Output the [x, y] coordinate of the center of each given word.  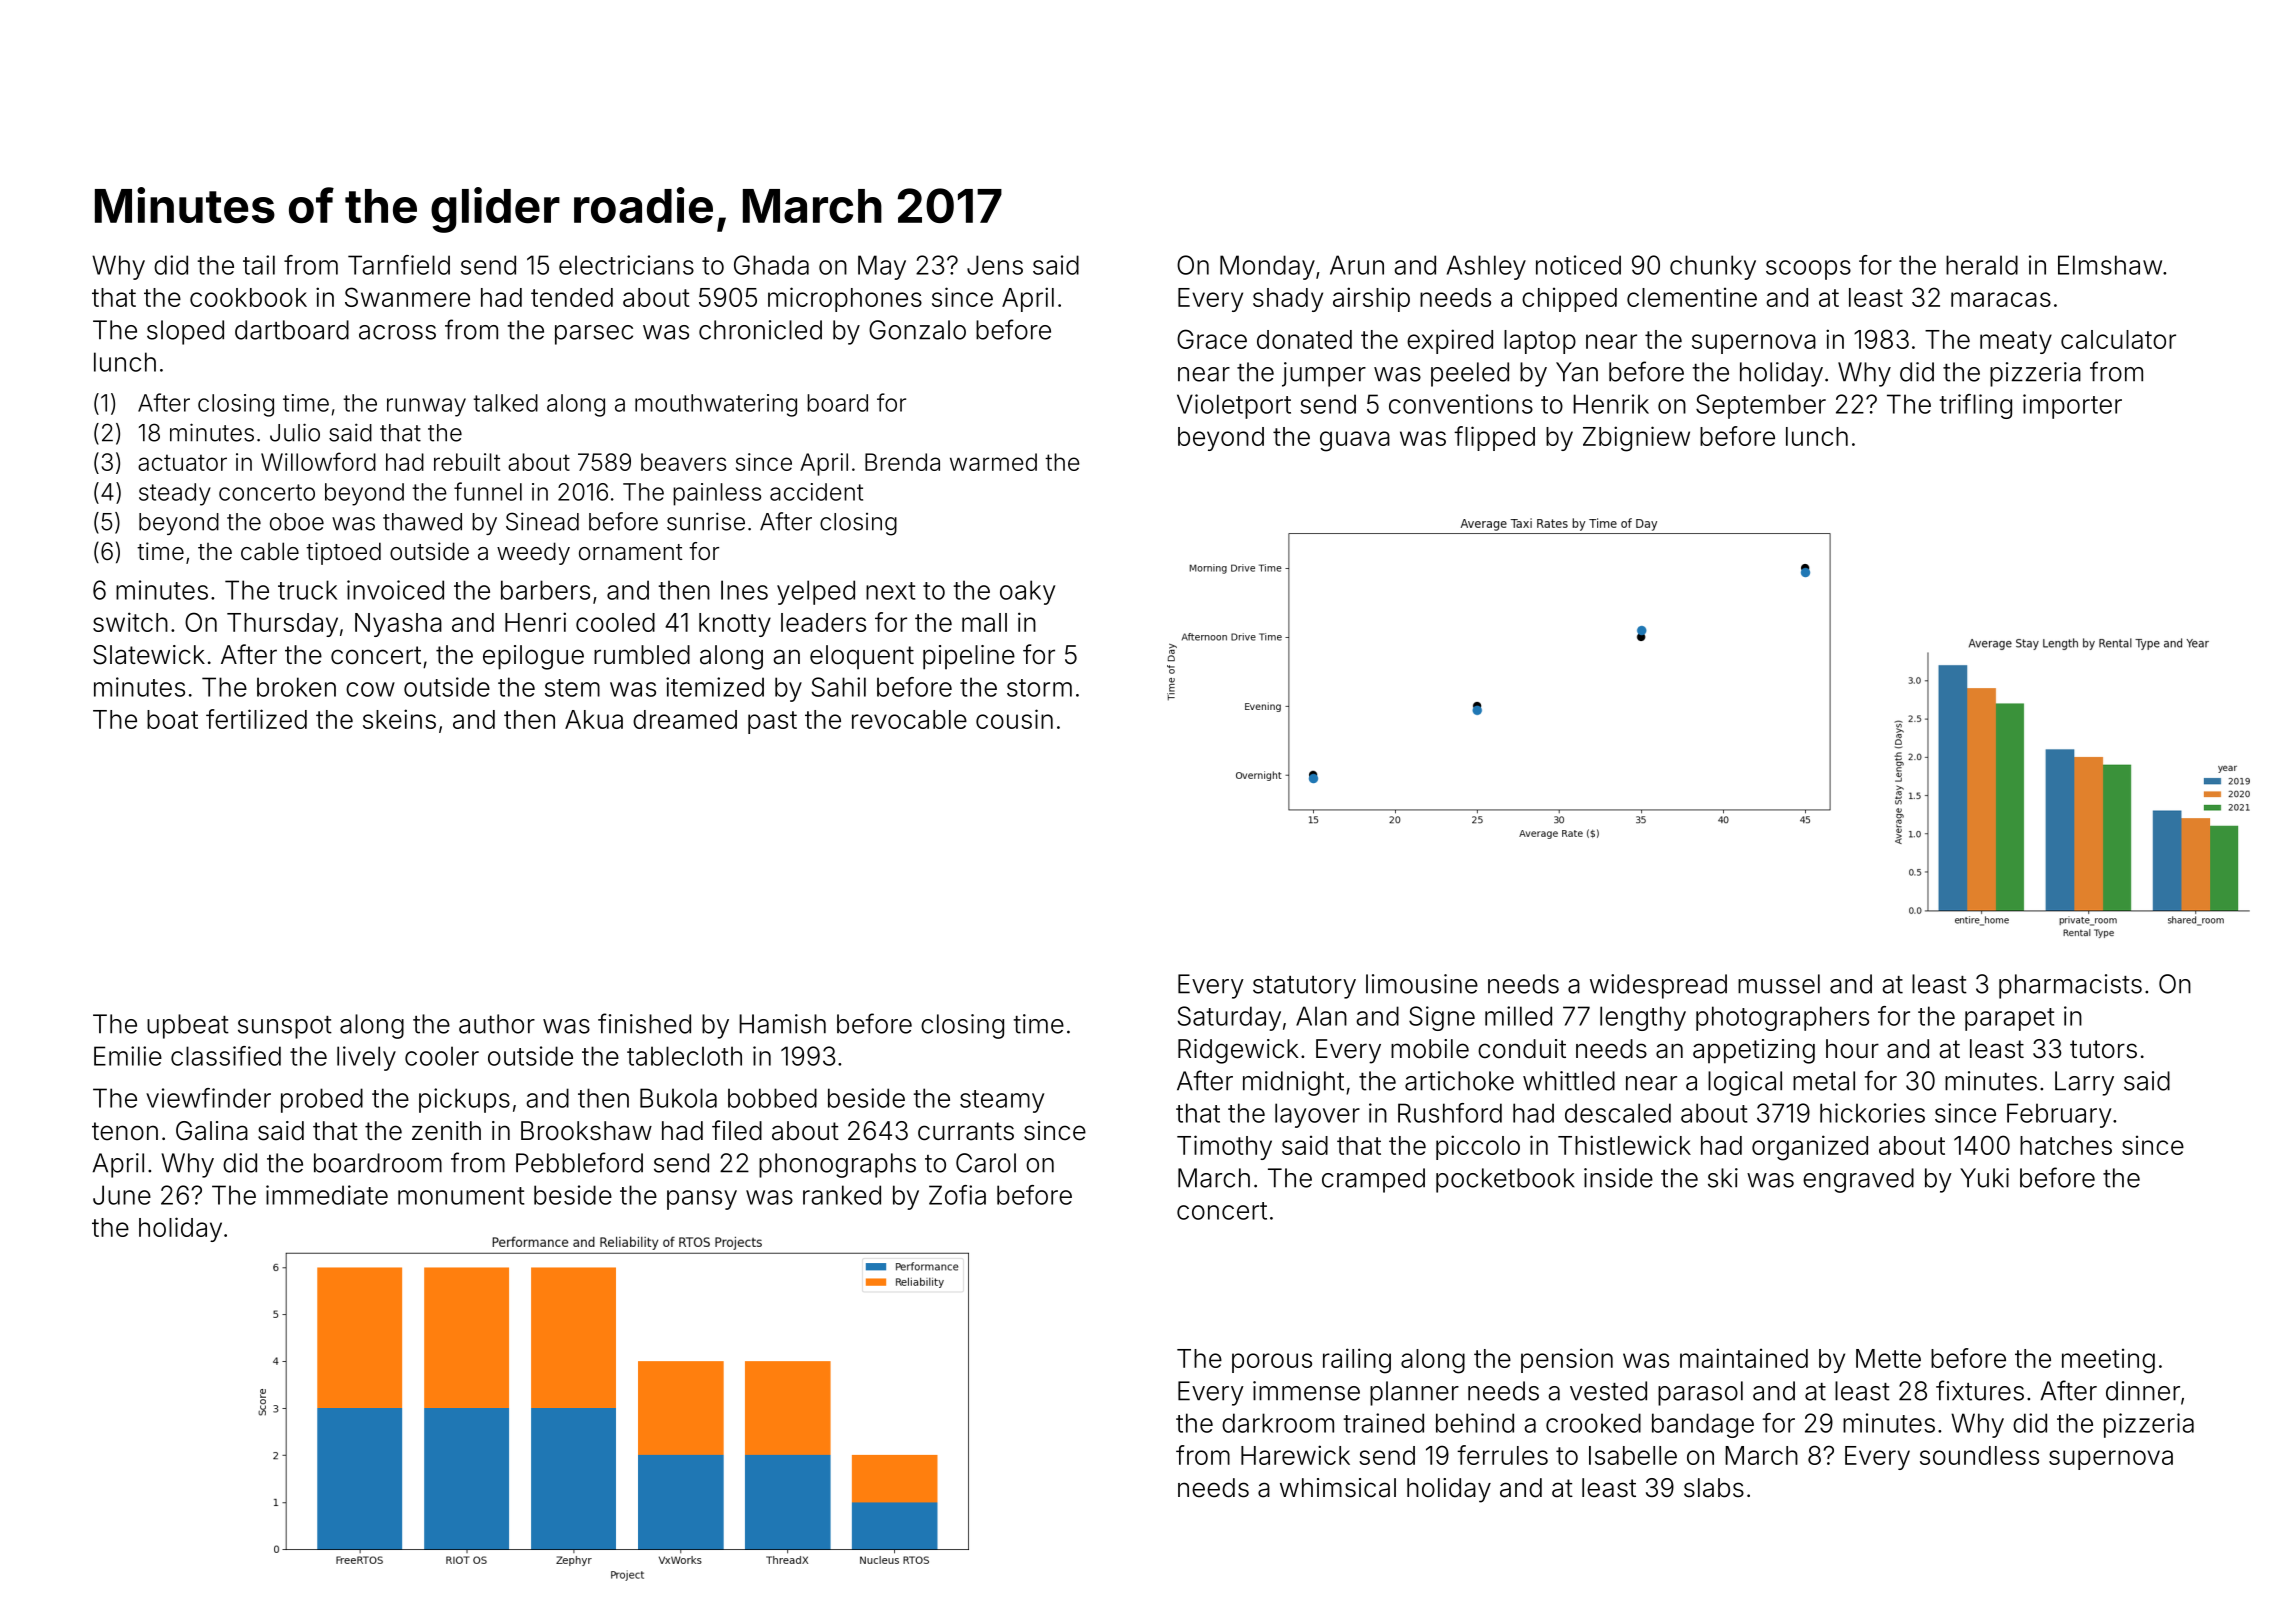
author [497, 1024]
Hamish [782, 1024]
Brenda [902, 462]
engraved [1858, 1180]
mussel [1779, 984]
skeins [399, 719]
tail [259, 265]
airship [1371, 299]
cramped [1373, 1180]
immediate [327, 1195]
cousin [1014, 719]
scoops [1808, 270]
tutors [2103, 1049]
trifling [1976, 406]
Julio [295, 432]
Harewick [1295, 1455]
